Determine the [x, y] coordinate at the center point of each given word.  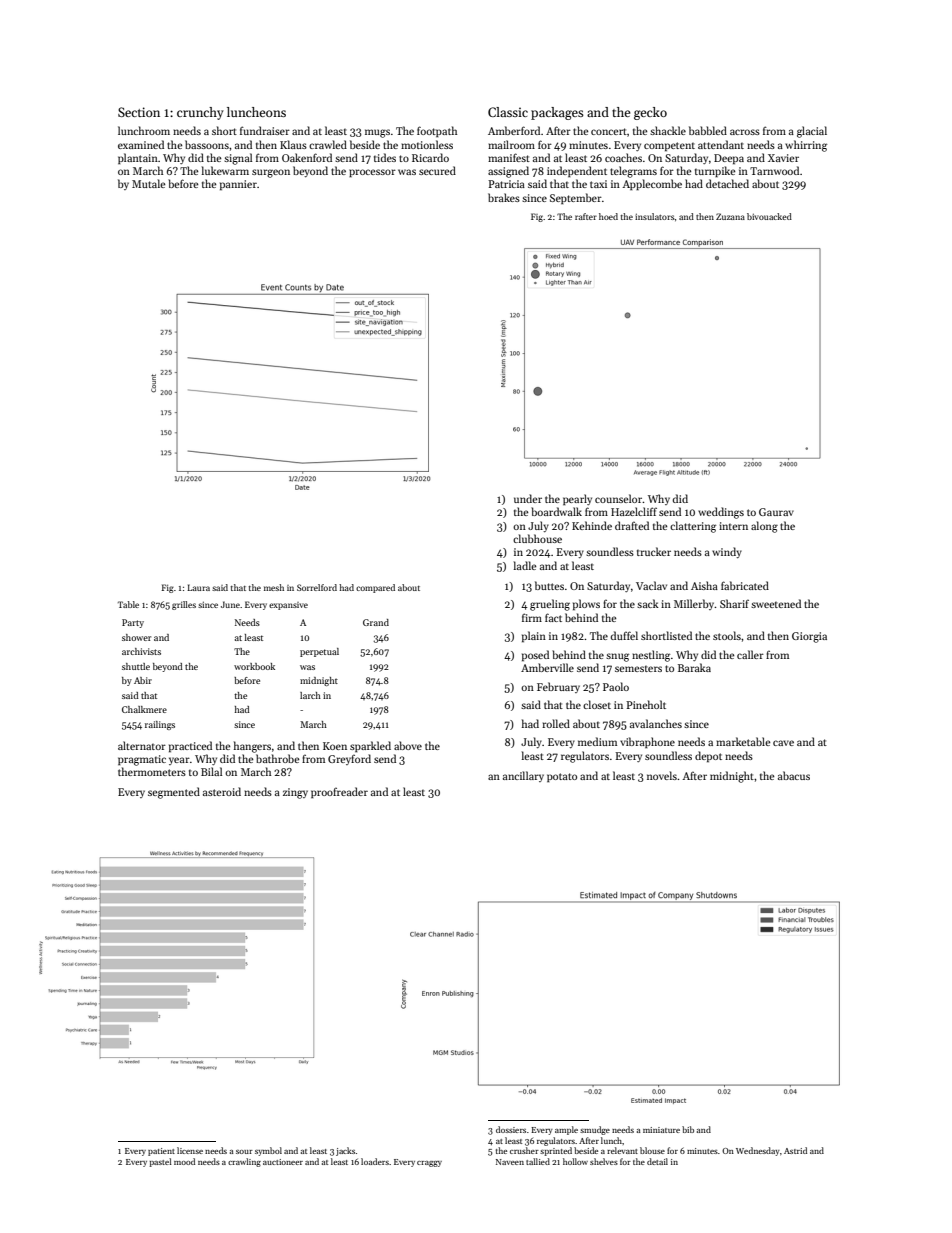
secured [437, 170]
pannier [238, 185]
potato [562, 778]
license [190, 1150]
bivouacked [769, 216]
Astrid [795, 1150]
